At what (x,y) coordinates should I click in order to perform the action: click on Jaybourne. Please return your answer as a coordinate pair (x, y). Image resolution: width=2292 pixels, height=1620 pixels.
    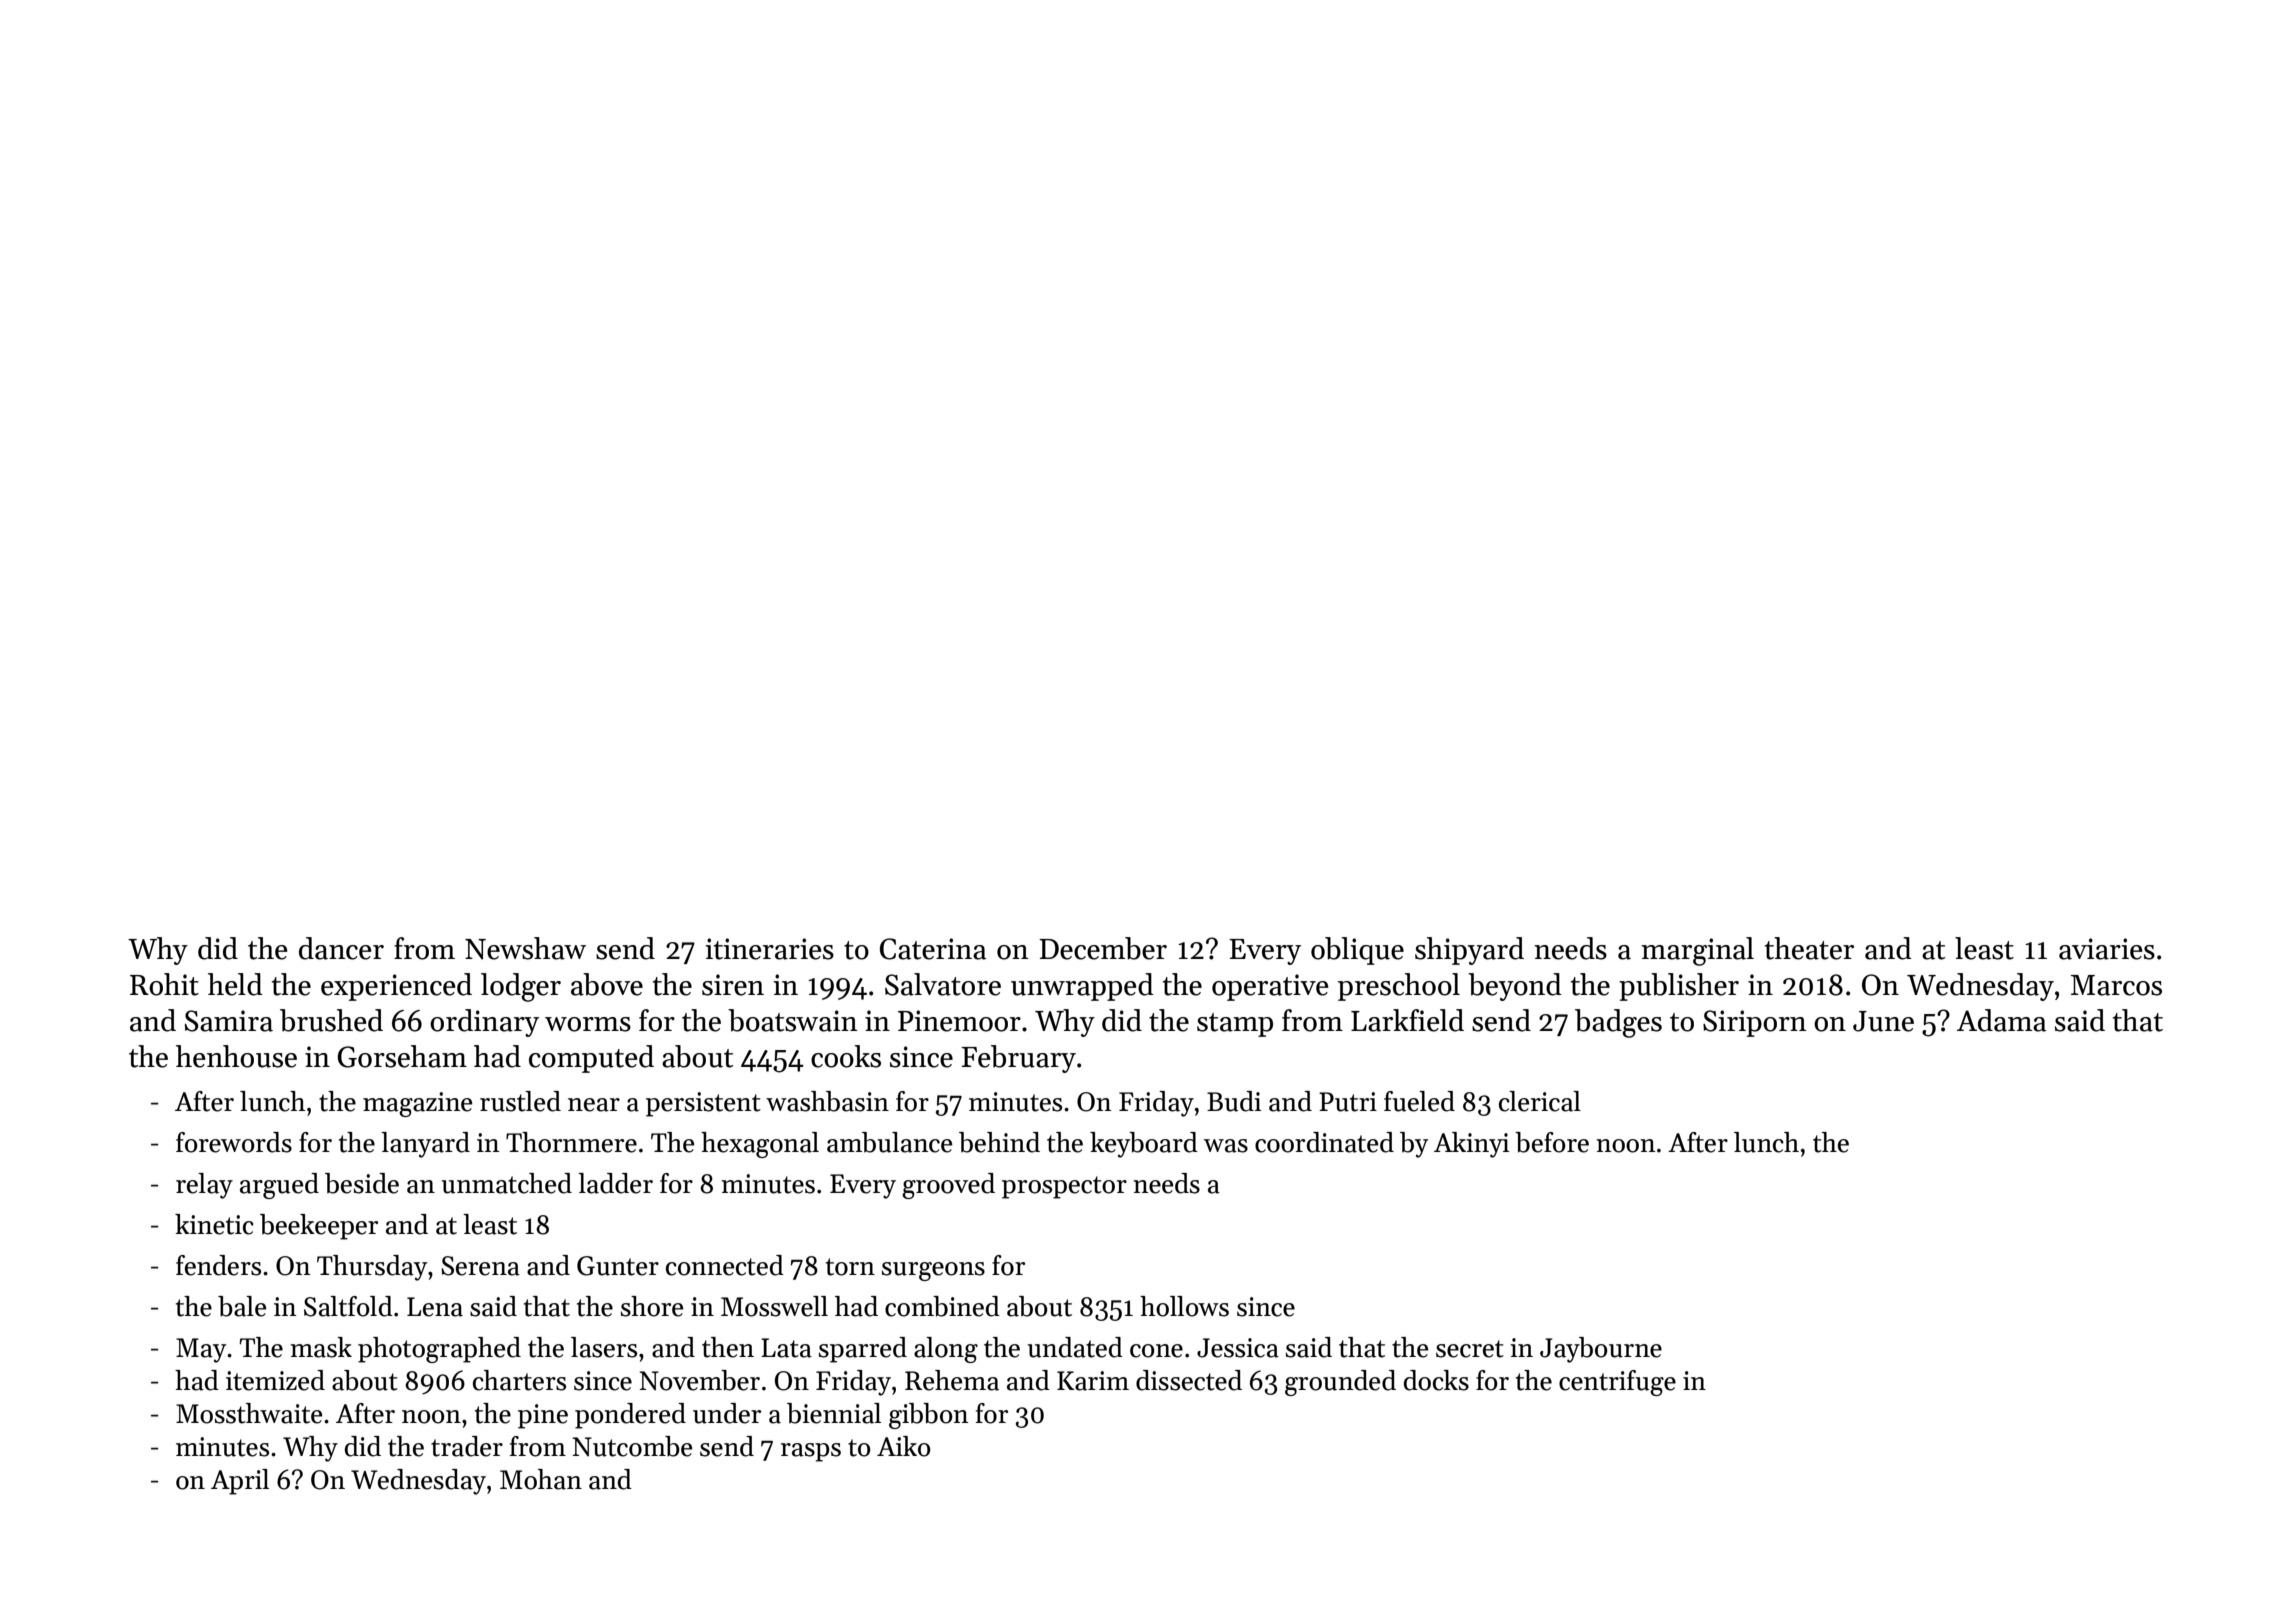
    Looking at the image, I should click on (1601, 1350).
